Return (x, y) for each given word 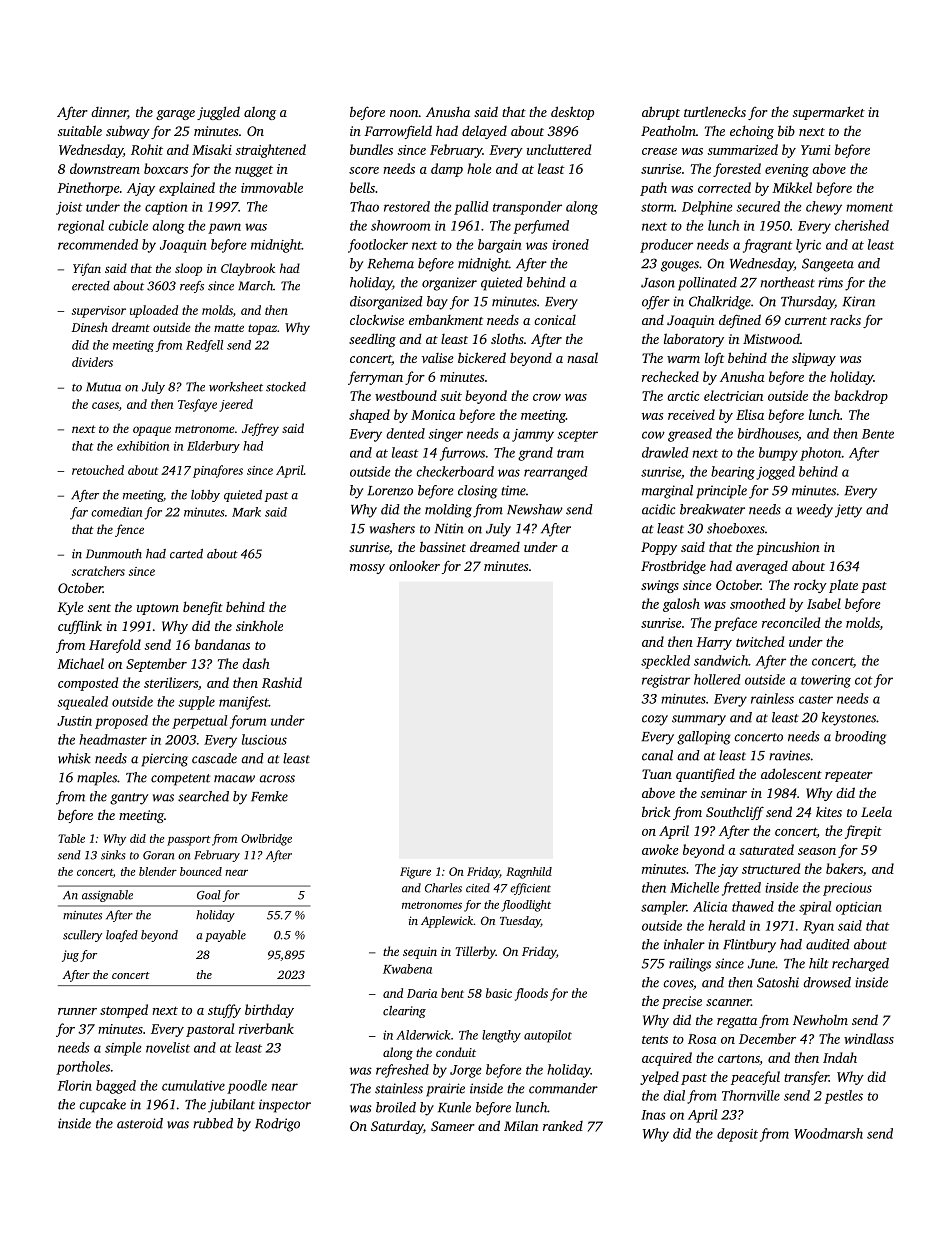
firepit (863, 832)
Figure (415, 873)
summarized (742, 149)
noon (404, 113)
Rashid (282, 682)
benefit (203, 608)
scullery (82, 936)
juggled (218, 113)
